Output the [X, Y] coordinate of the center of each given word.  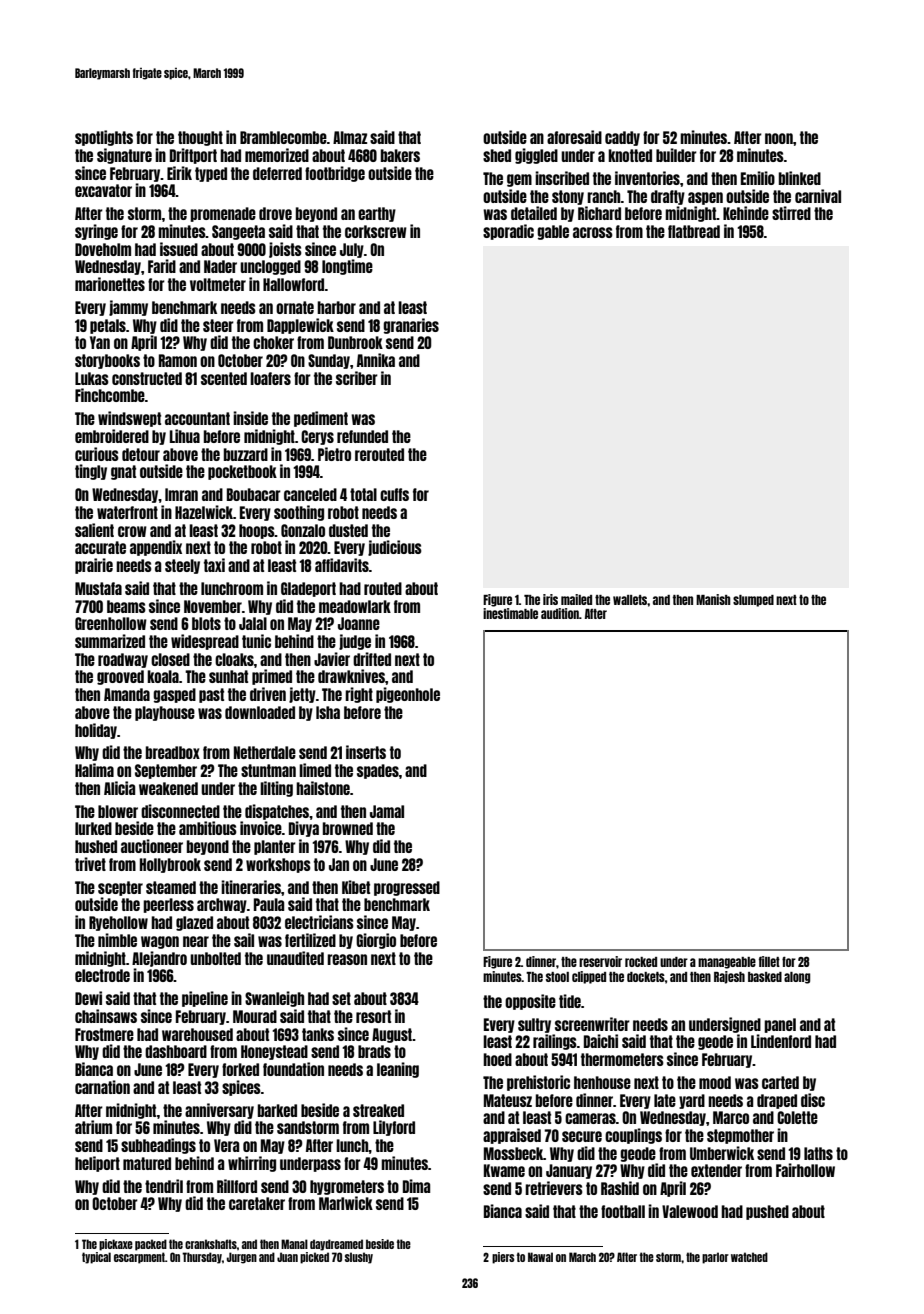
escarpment [139, 1258]
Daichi [601, 1041]
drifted [372, 659]
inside [250, 418]
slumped [753, 601]
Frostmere [104, 1034]
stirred [791, 213]
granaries [411, 326]
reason [347, 959]
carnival [818, 196]
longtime [347, 267]
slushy [359, 1258]
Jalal [253, 623]
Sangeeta [238, 232]
